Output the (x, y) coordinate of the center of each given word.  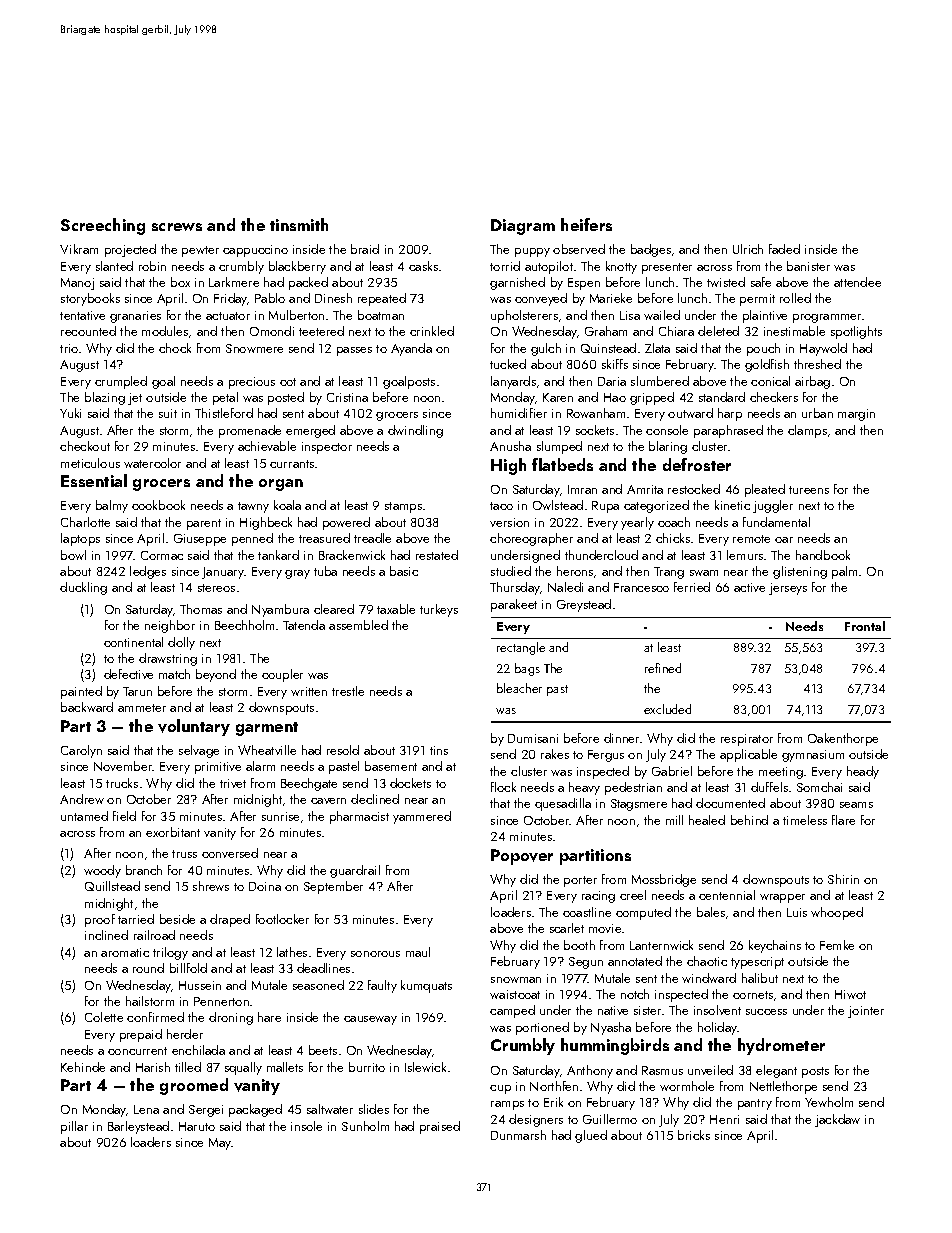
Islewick (425, 1067)
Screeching (103, 226)
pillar (74, 1127)
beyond (216, 675)
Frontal (865, 626)
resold (343, 750)
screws (177, 227)
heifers (586, 224)
